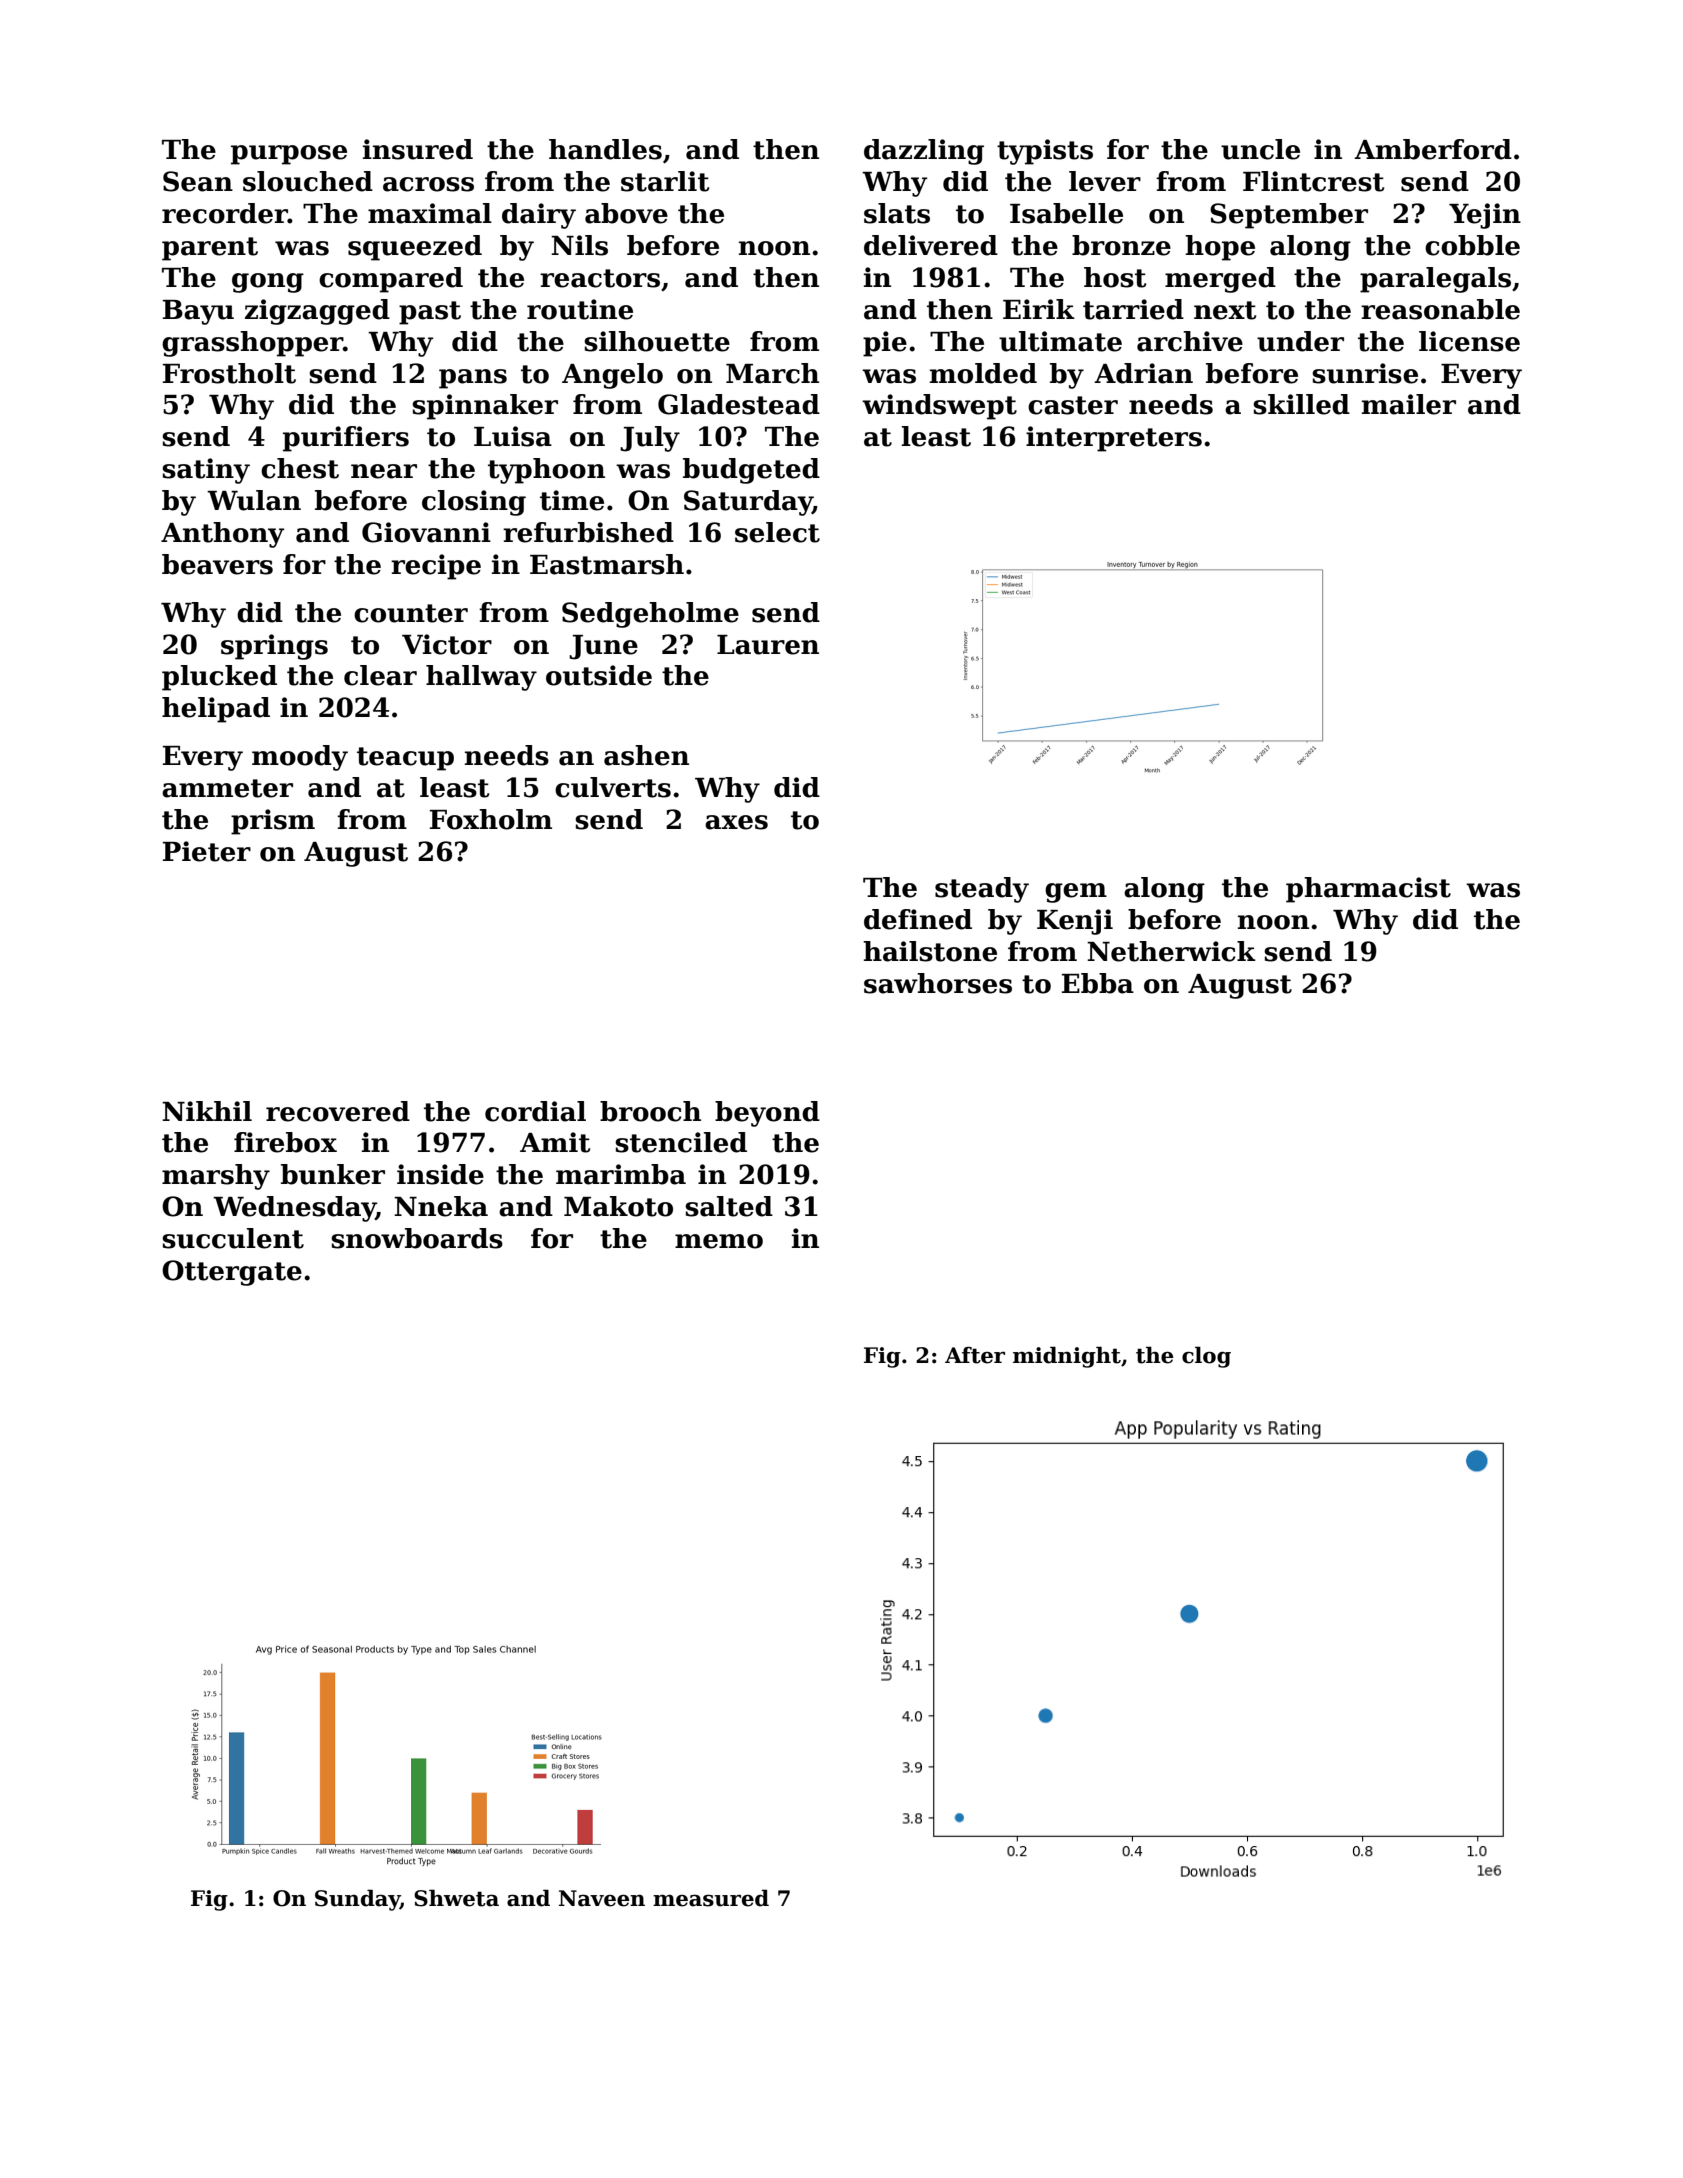  I want to click on interpreters, so click(1114, 439).
